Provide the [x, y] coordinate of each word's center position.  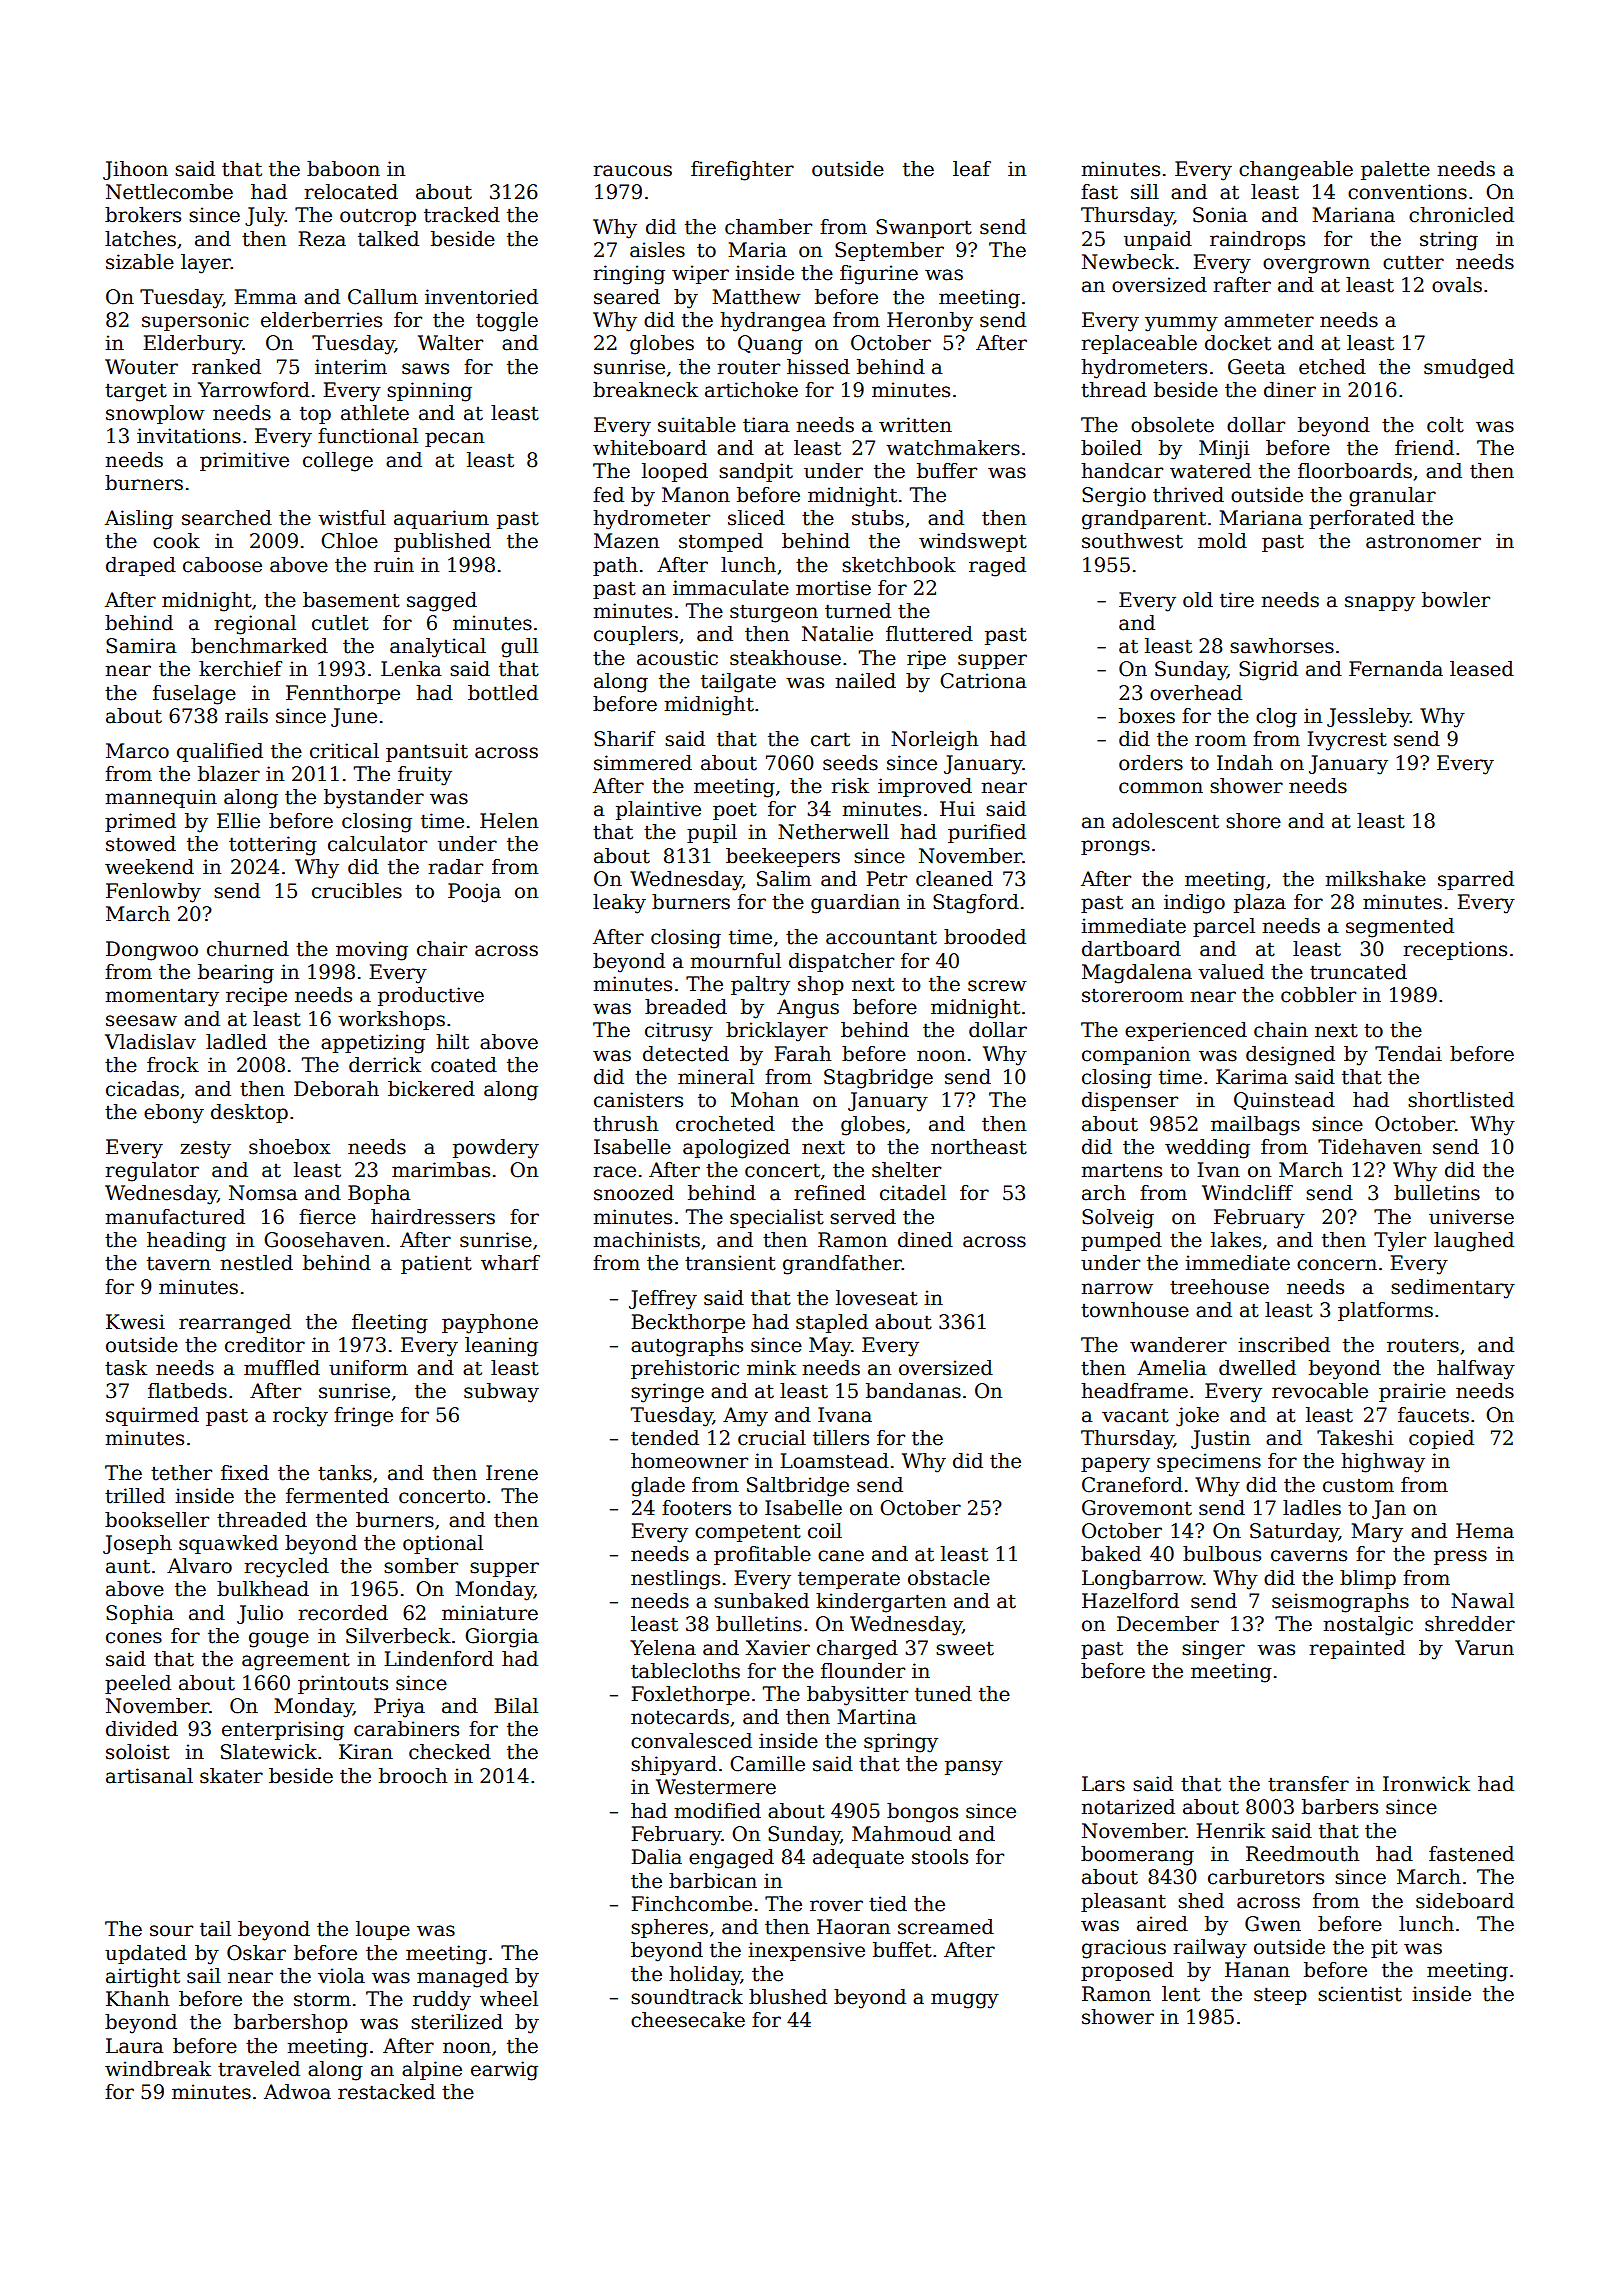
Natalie [837, 634]
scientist [1360, 1994]
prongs [1115, 848]
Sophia [140, 1614]
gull [519, 648]
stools [940, 1857]
